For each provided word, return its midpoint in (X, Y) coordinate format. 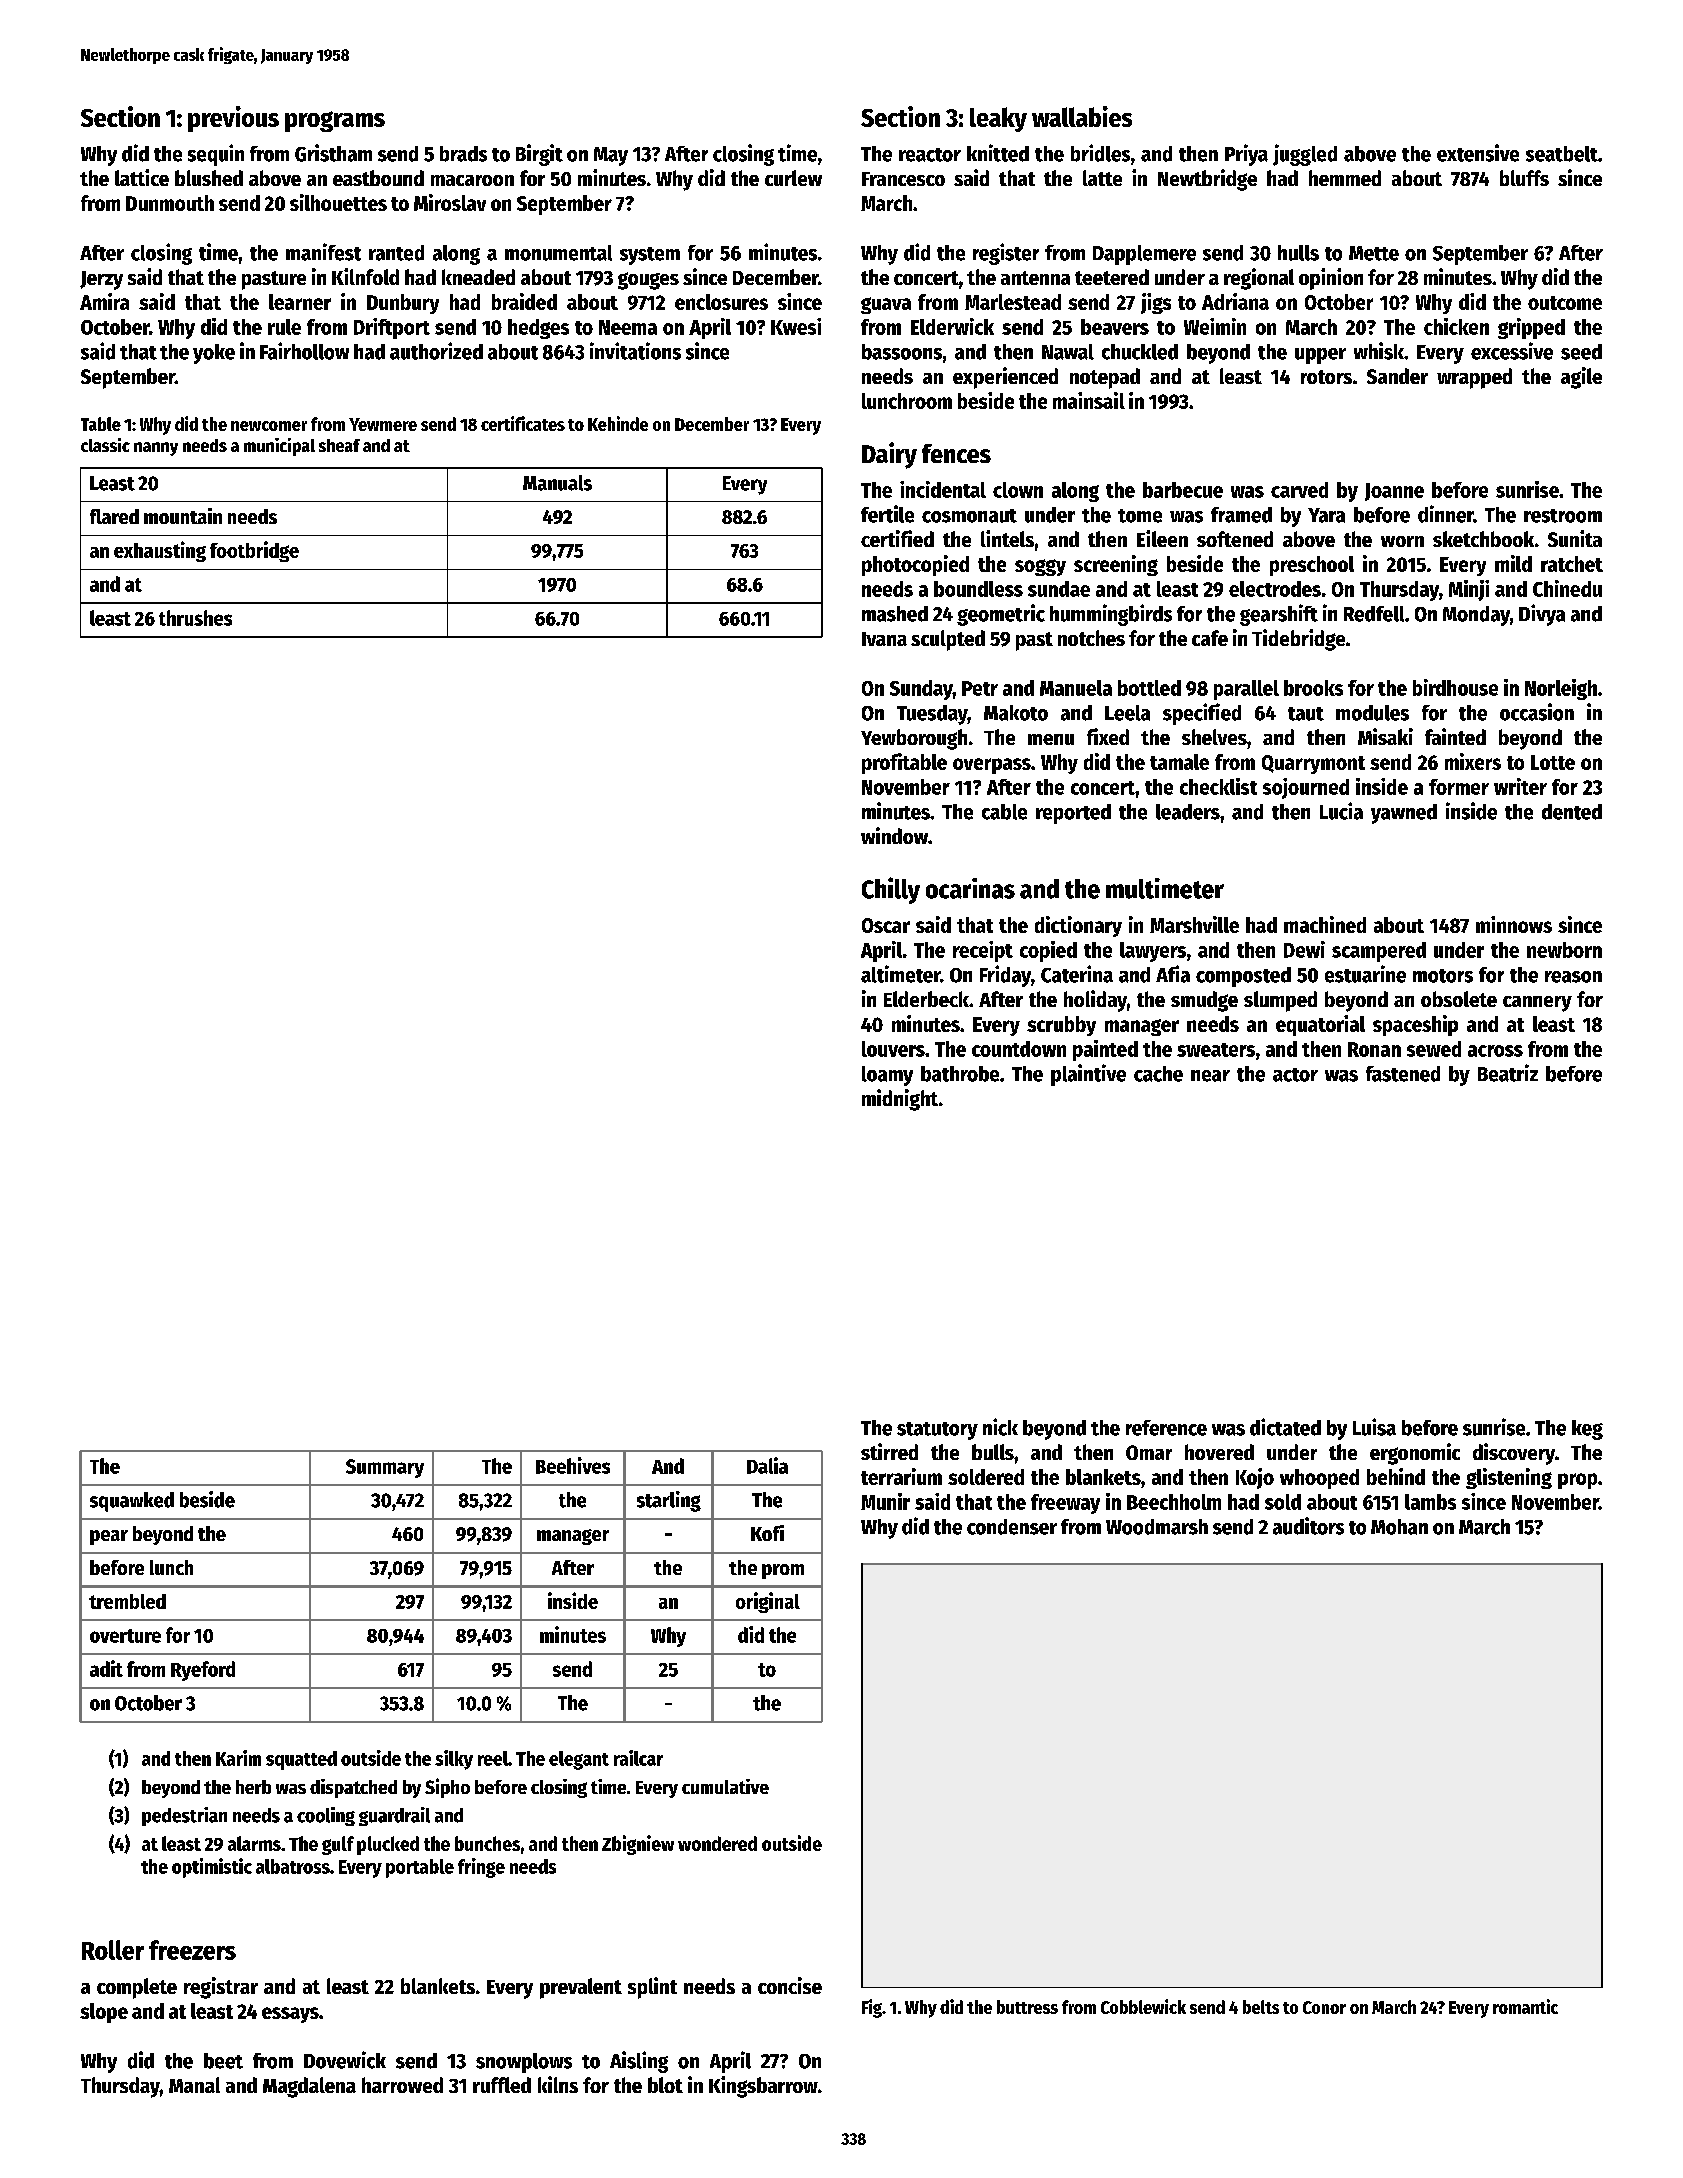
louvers (893, 1049)
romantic (1525, 2006)
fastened (1403, 1074)
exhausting (160, 551)
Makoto (1016, 713)
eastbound (378, 178)
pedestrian (184, 1816)
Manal (194, 2085)
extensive (1478, 153)
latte (1102, 178)
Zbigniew (638, 1845)
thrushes (195, 618)
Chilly (891, 890)
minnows (1514, 924)
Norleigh (1561, 689)
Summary (385, 1468)
